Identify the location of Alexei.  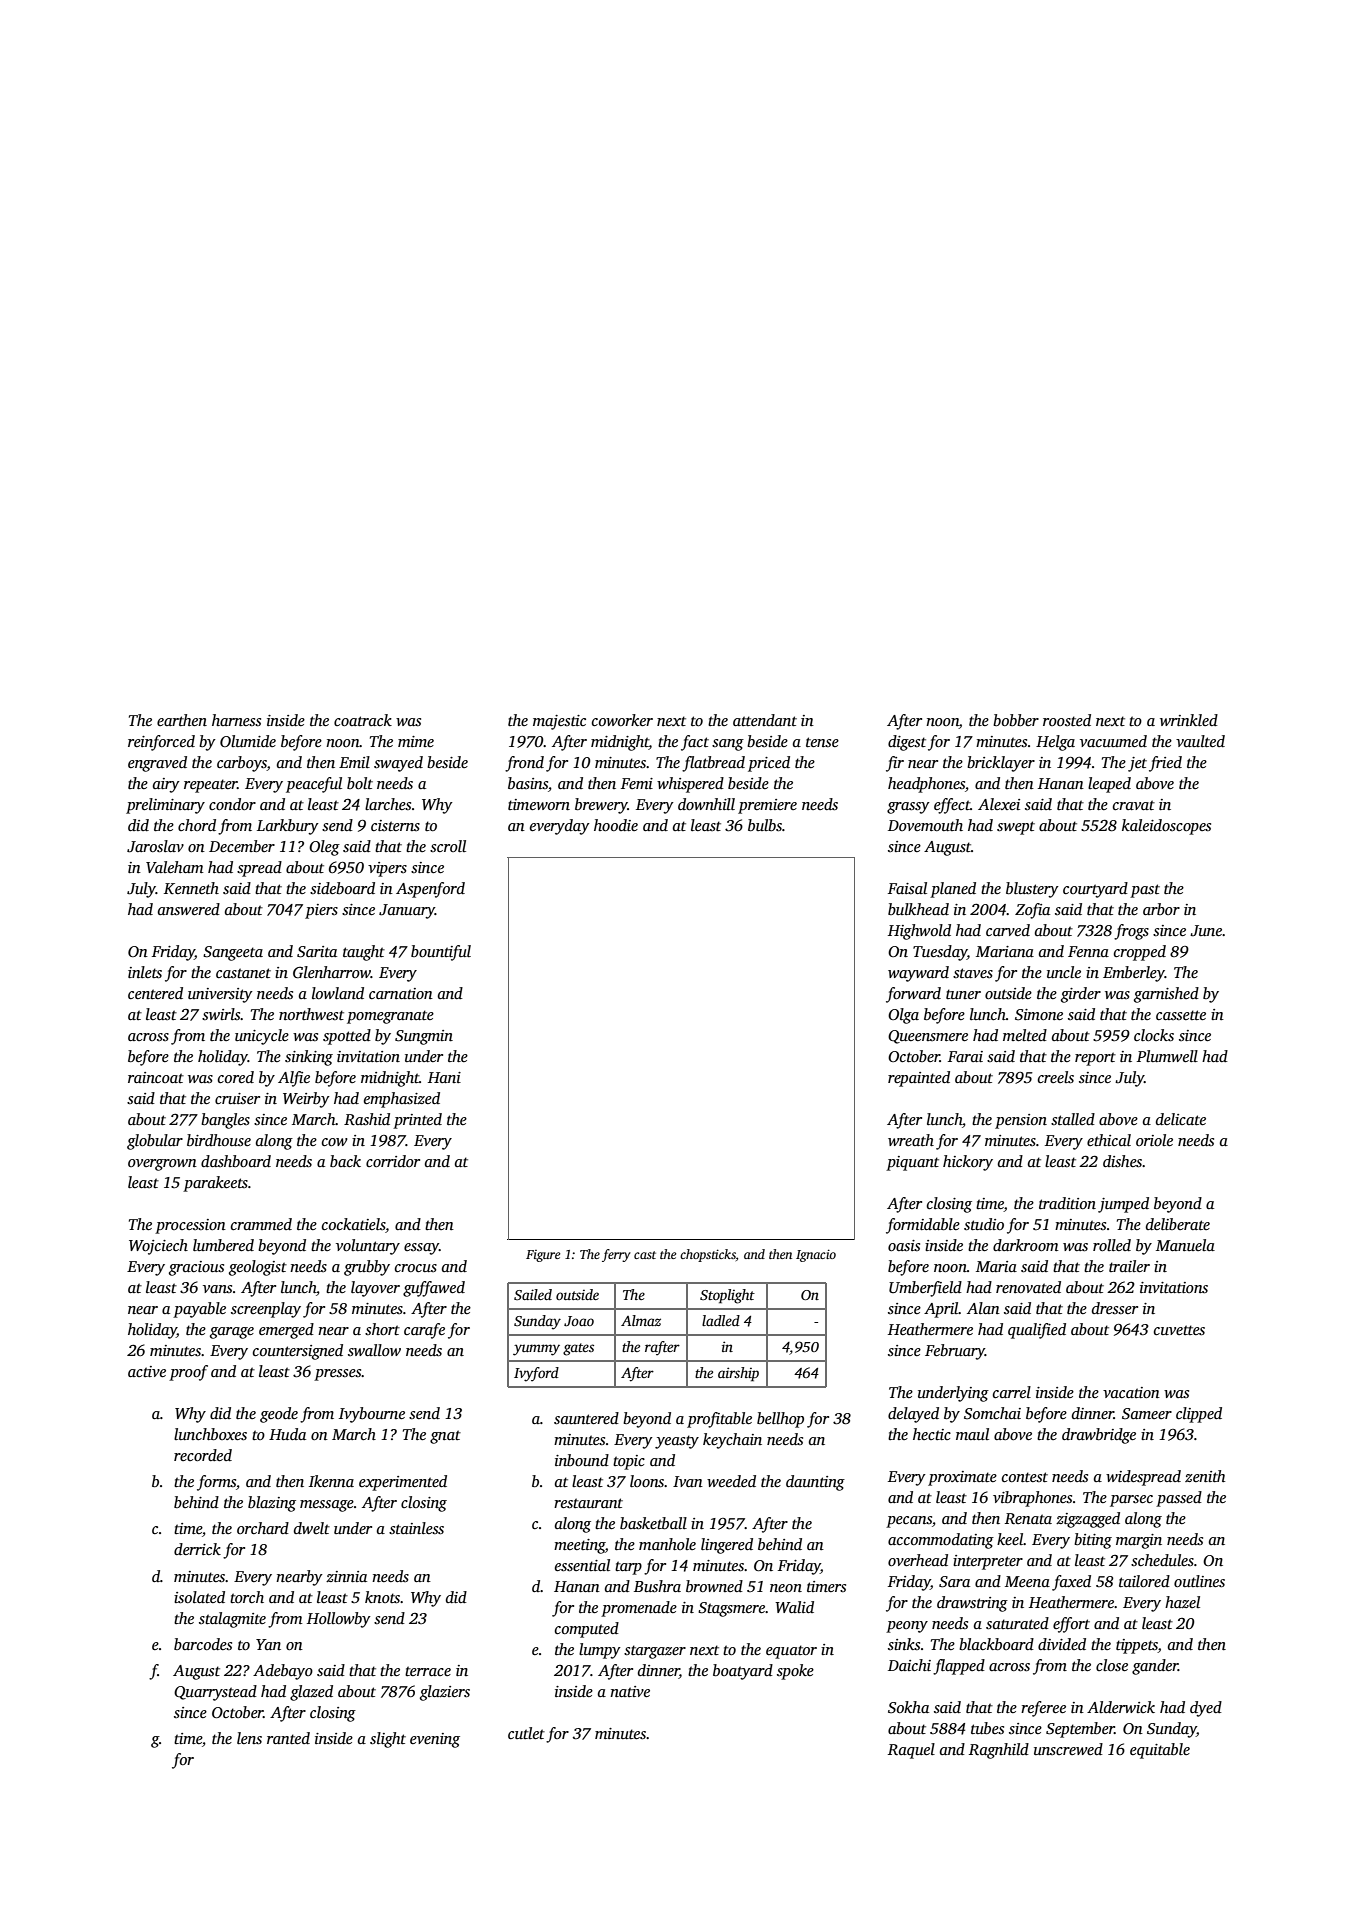
(999, 804).
